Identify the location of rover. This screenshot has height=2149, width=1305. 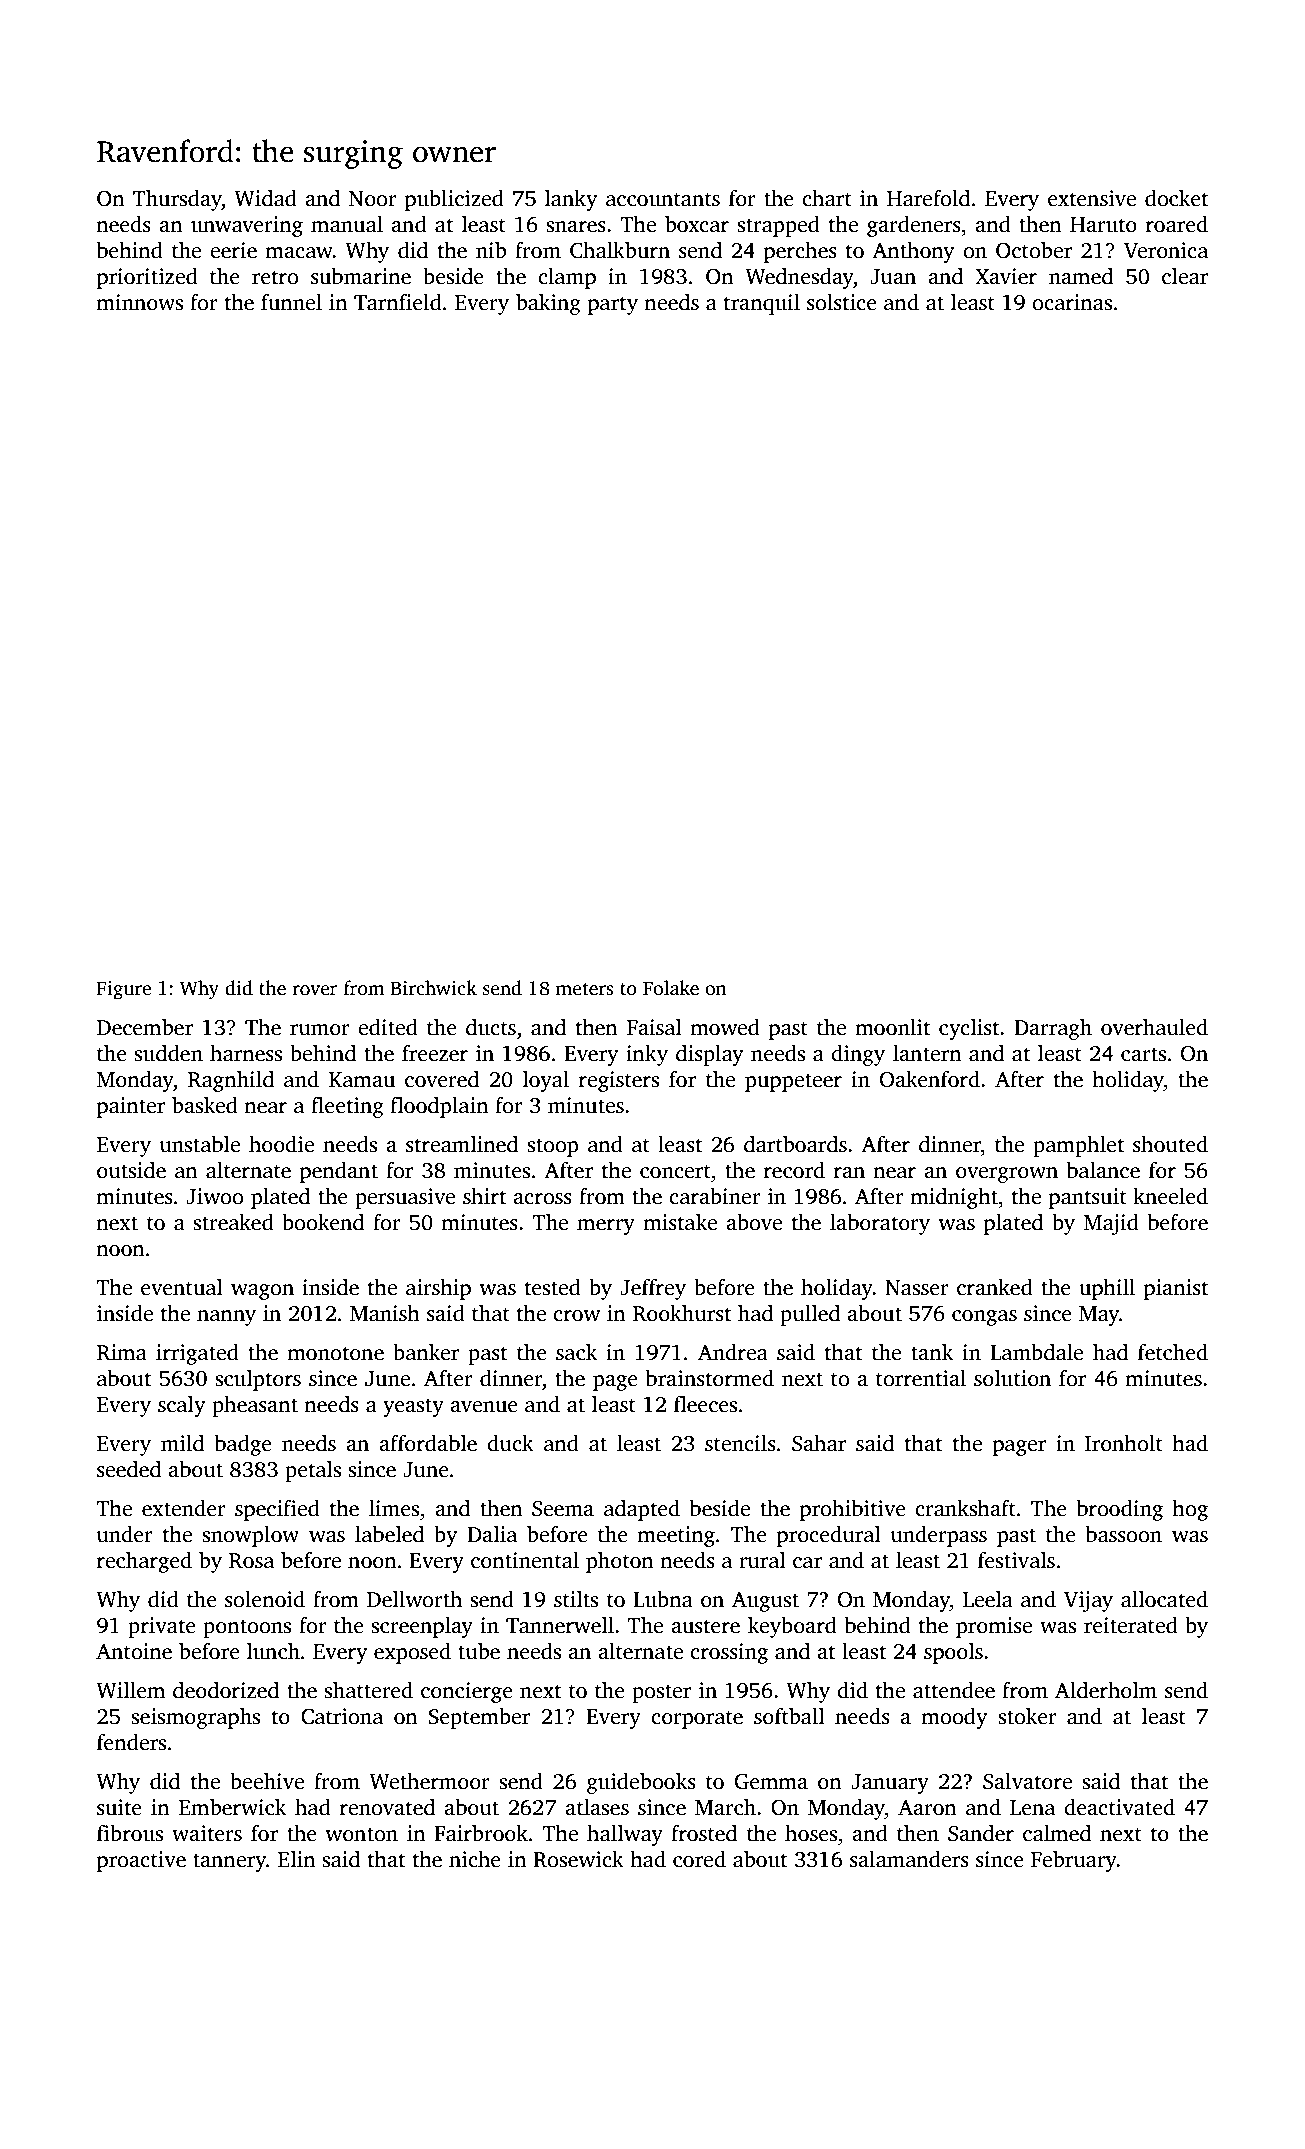
(315, 990).
